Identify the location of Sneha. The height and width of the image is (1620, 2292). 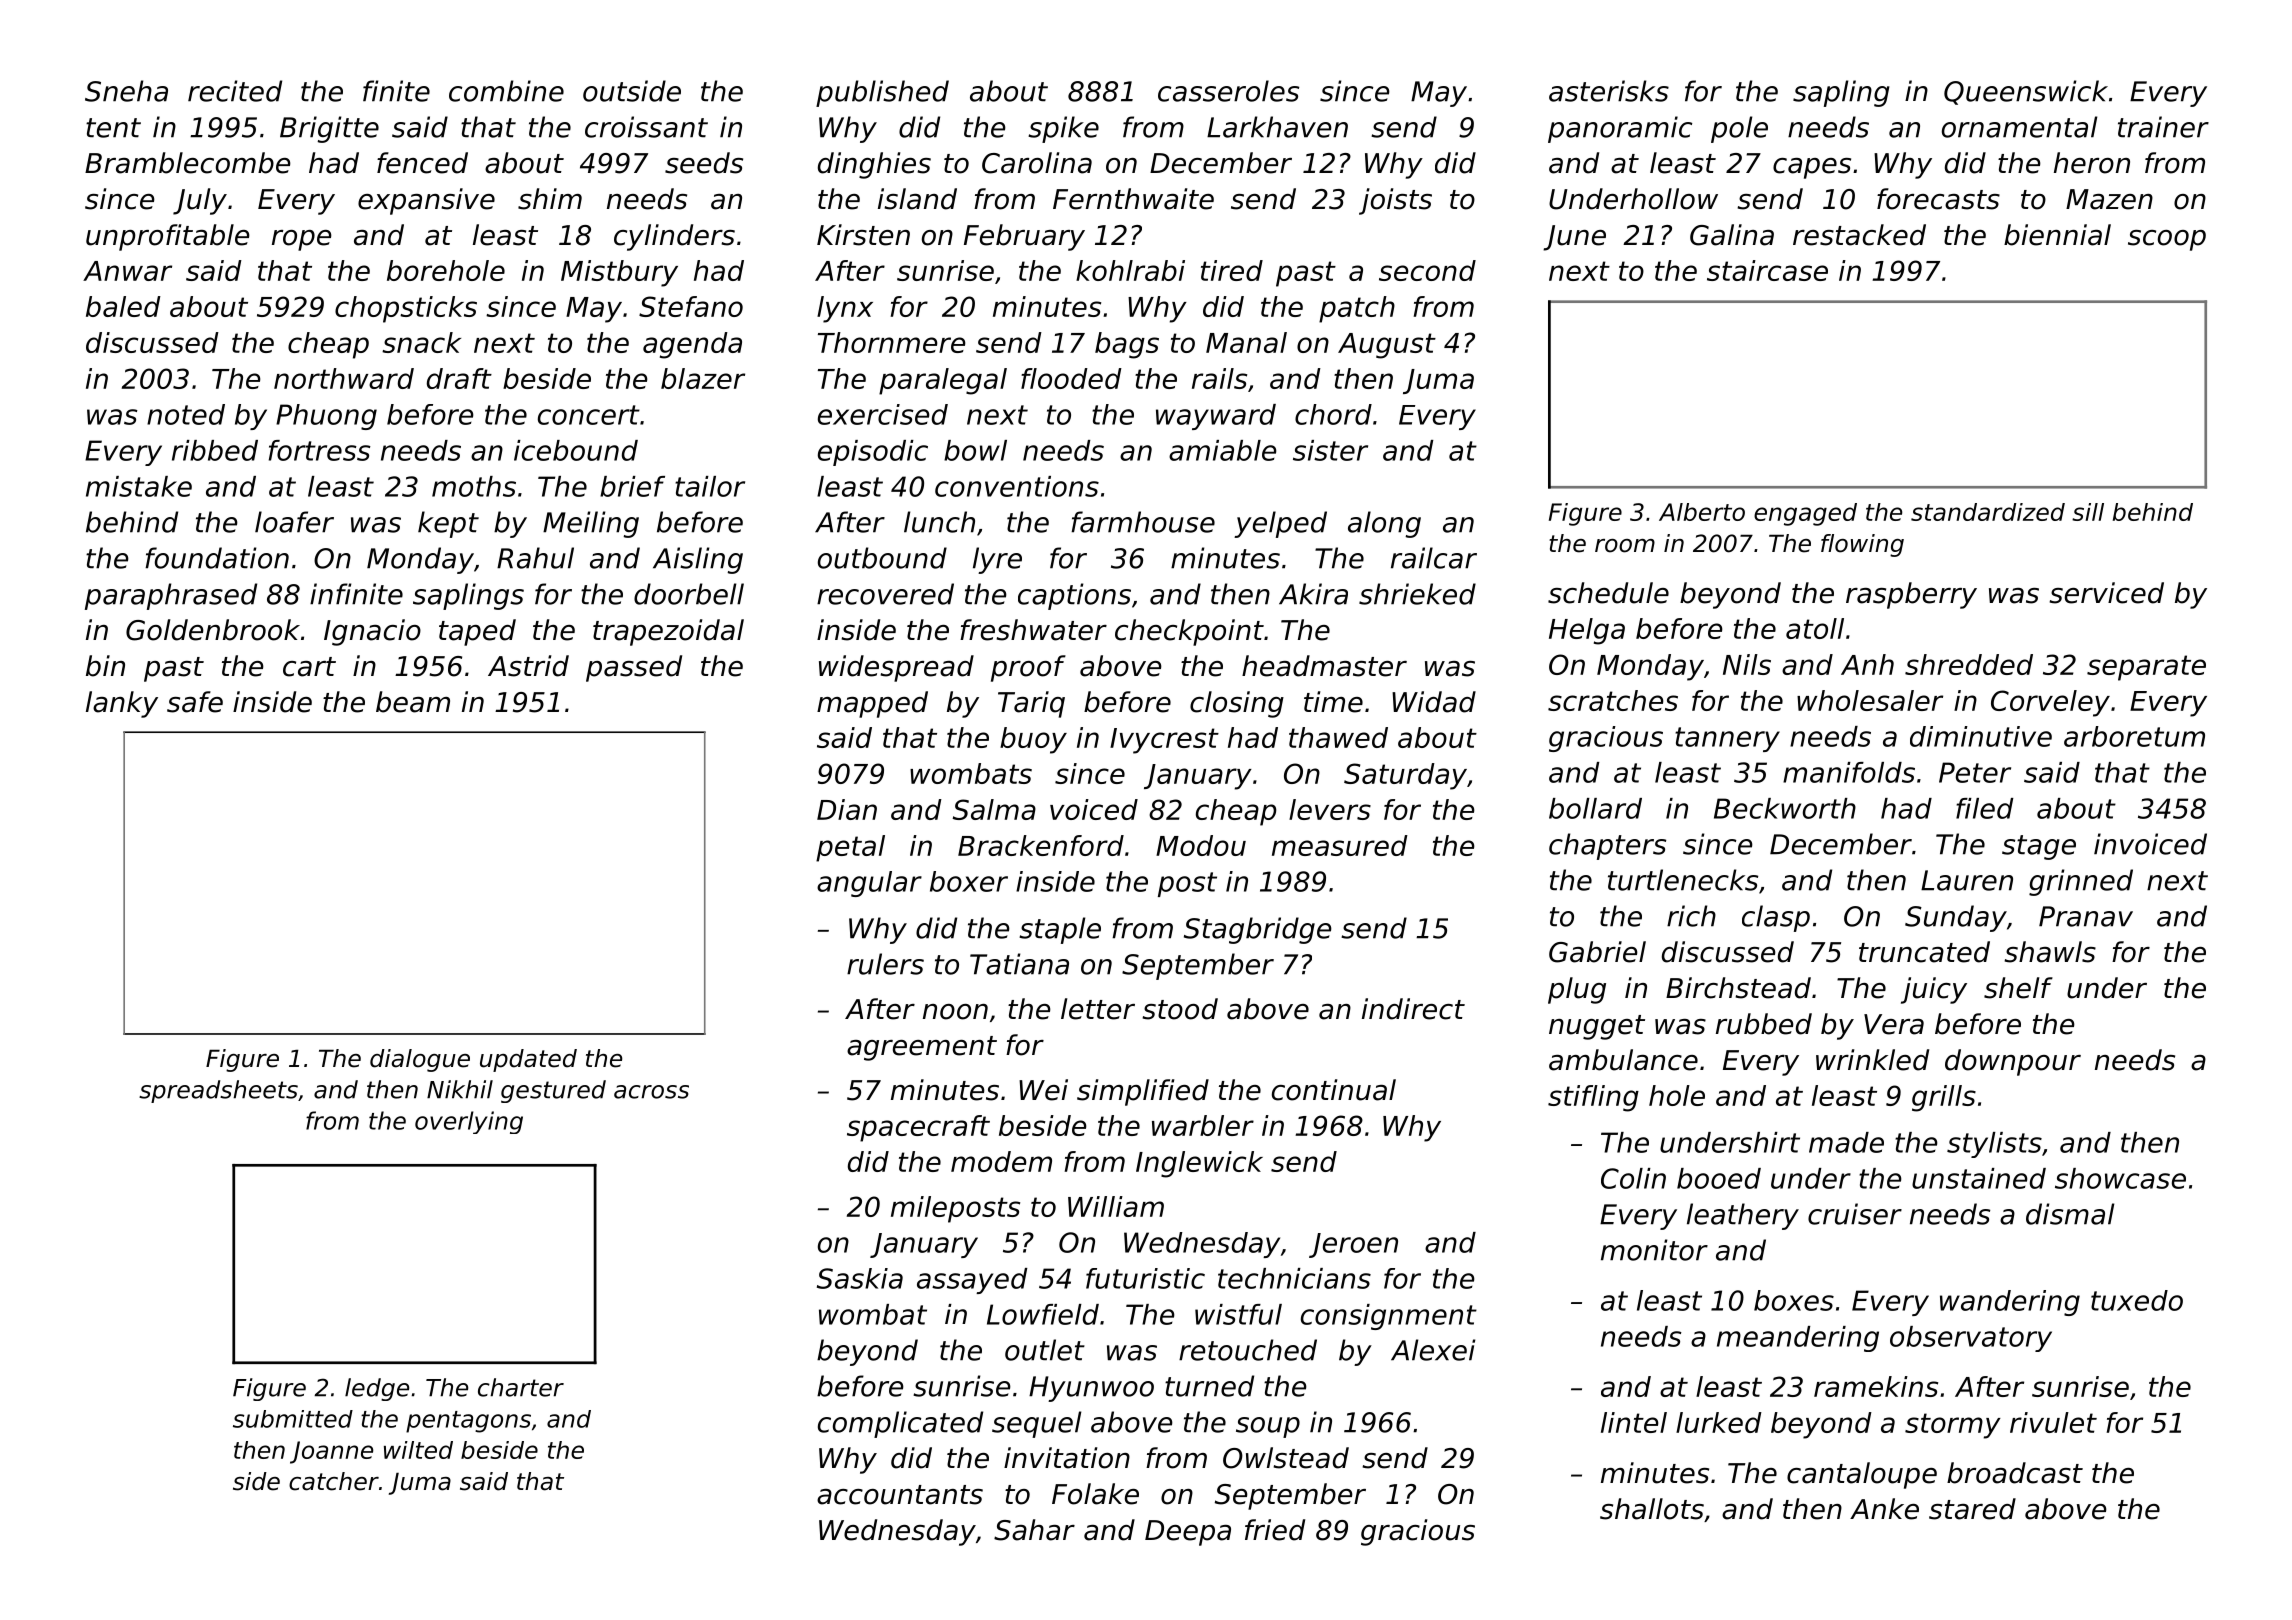
(126, 91).
